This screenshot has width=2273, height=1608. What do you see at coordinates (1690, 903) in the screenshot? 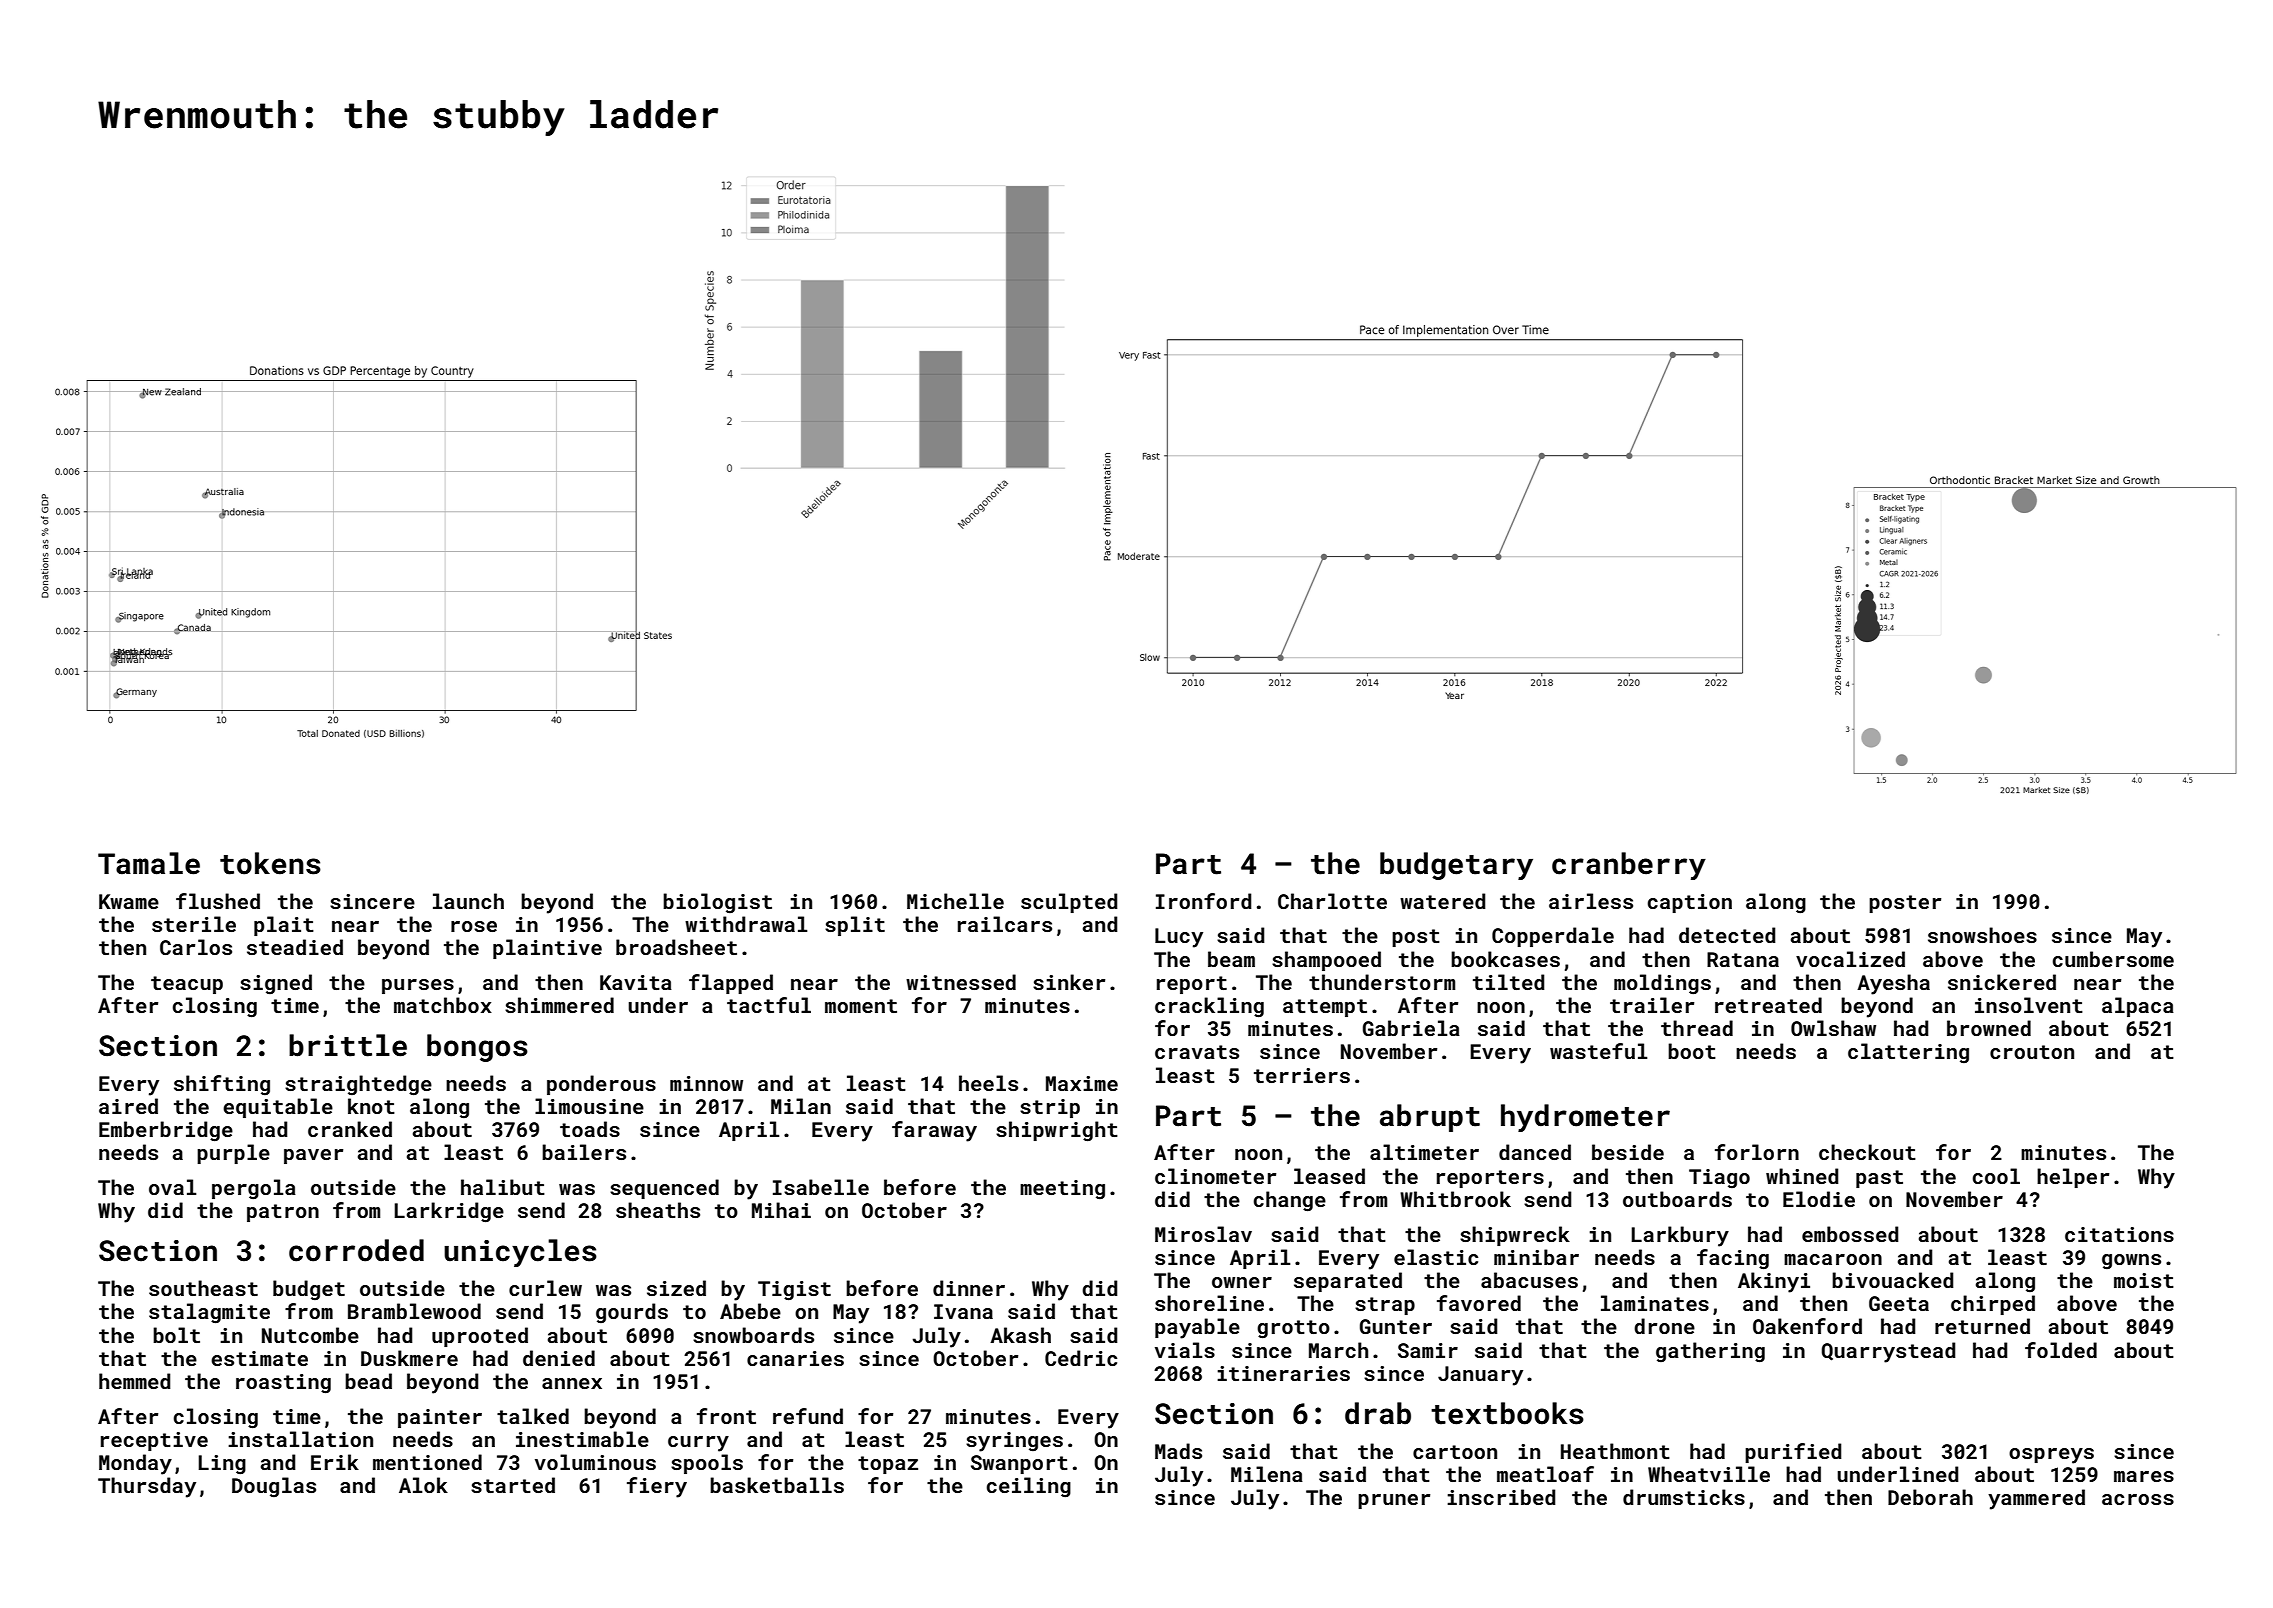
I see `caption` at bounding box center [1690, 903].
